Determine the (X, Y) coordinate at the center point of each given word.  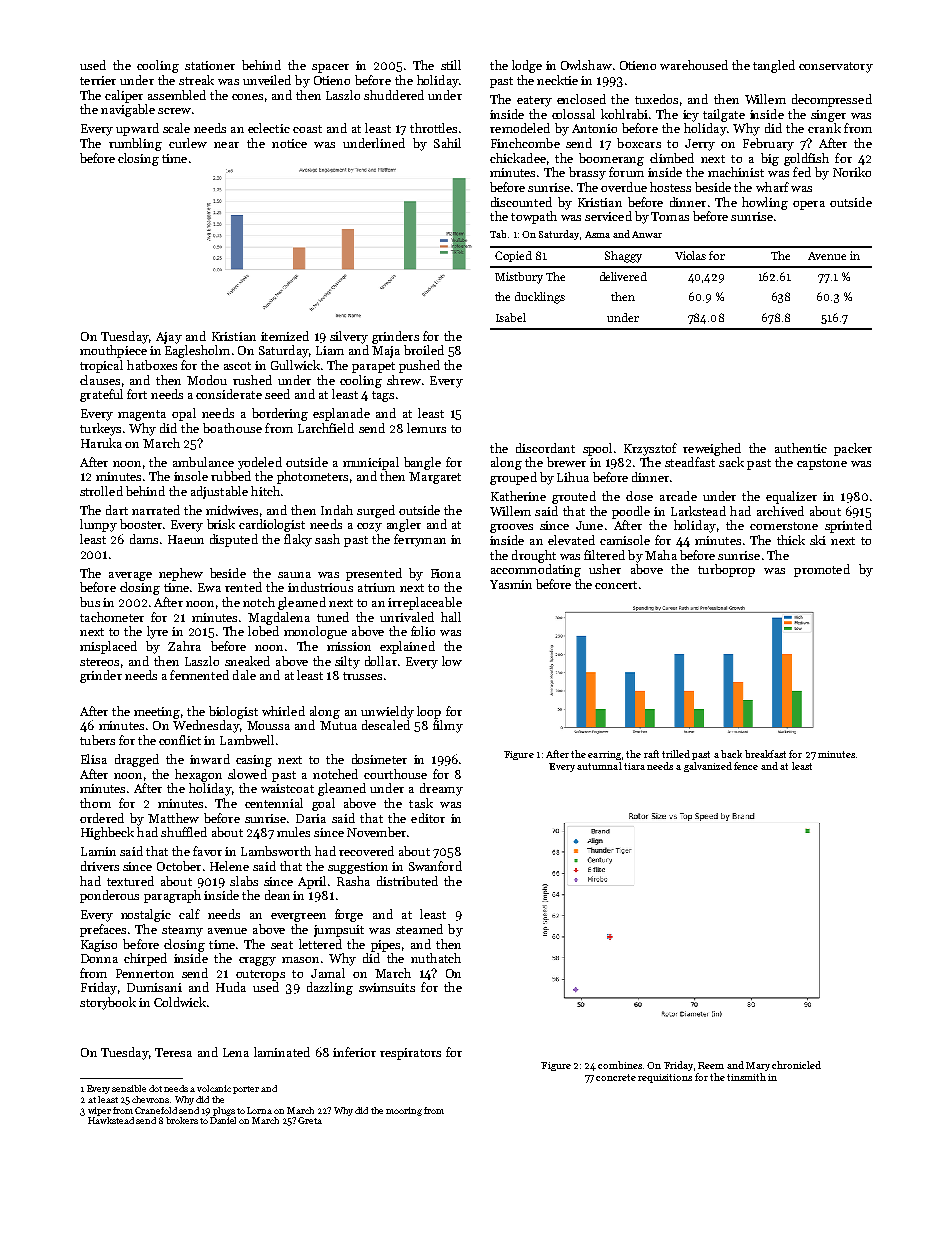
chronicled (796, 1065)
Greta (310, 1120)
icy (691, 116)
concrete (616, 1077)
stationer (210, 65)
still (451, 65)
